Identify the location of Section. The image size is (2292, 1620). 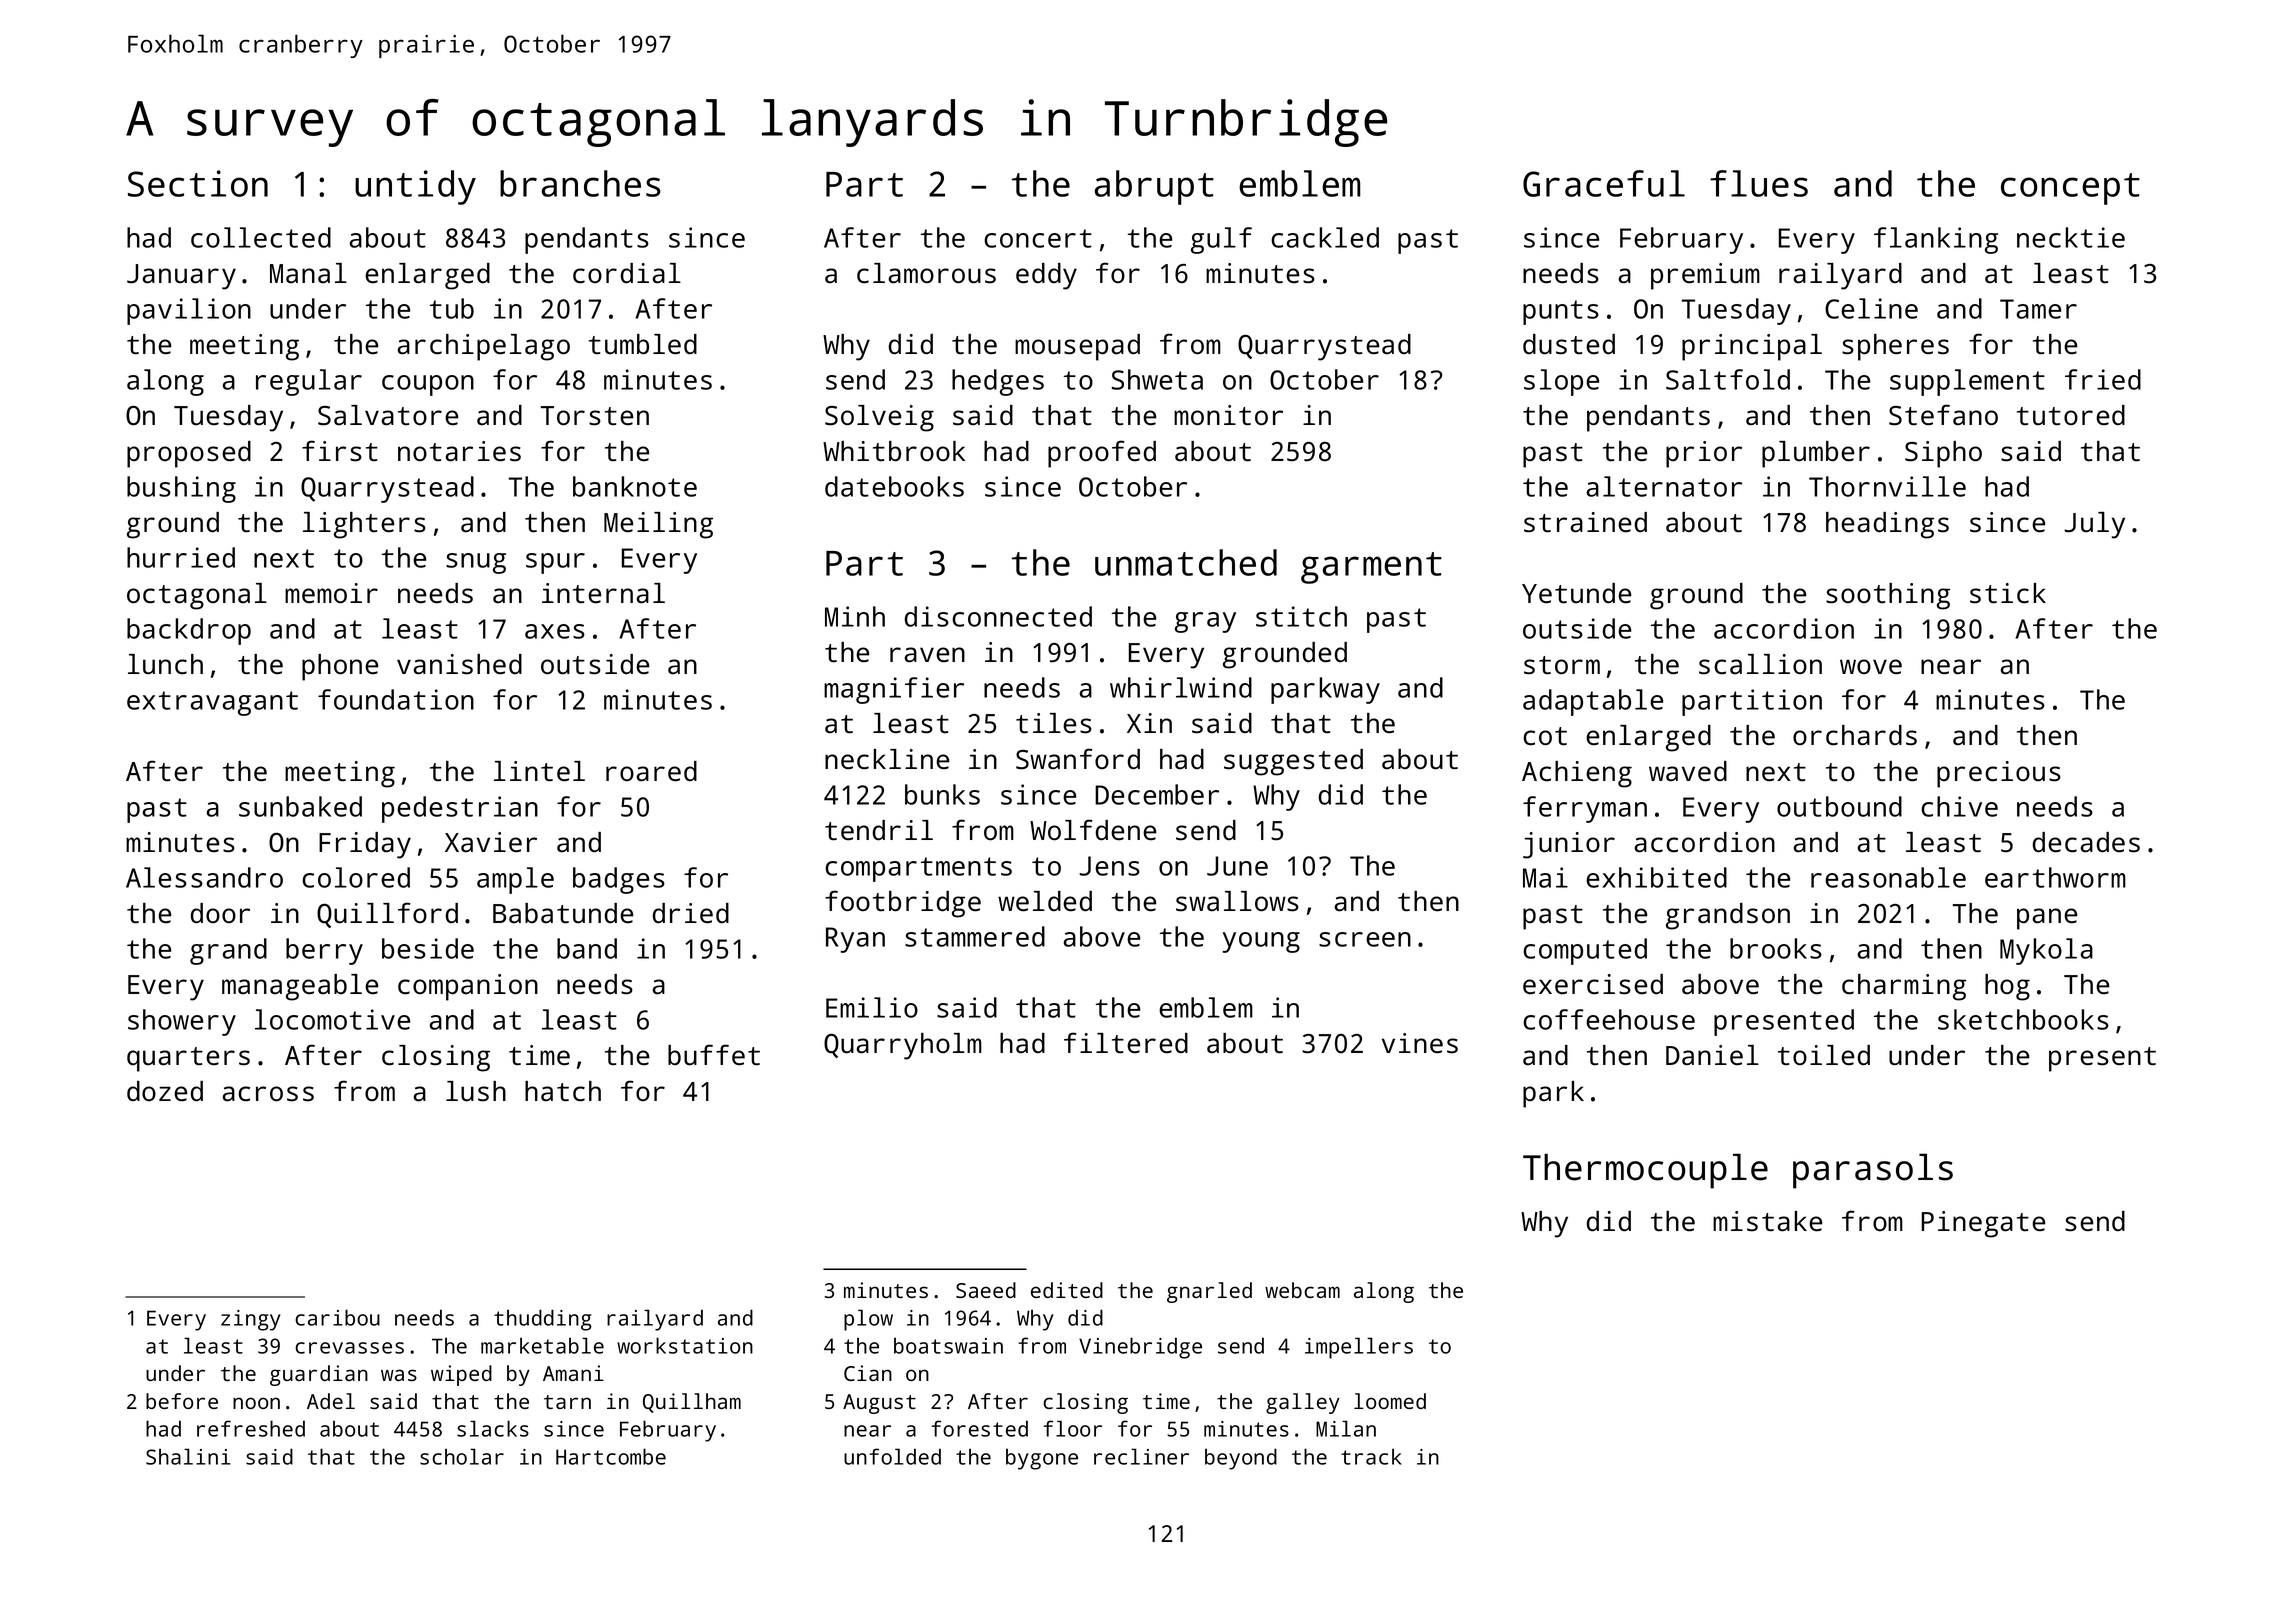
(198, 183).
